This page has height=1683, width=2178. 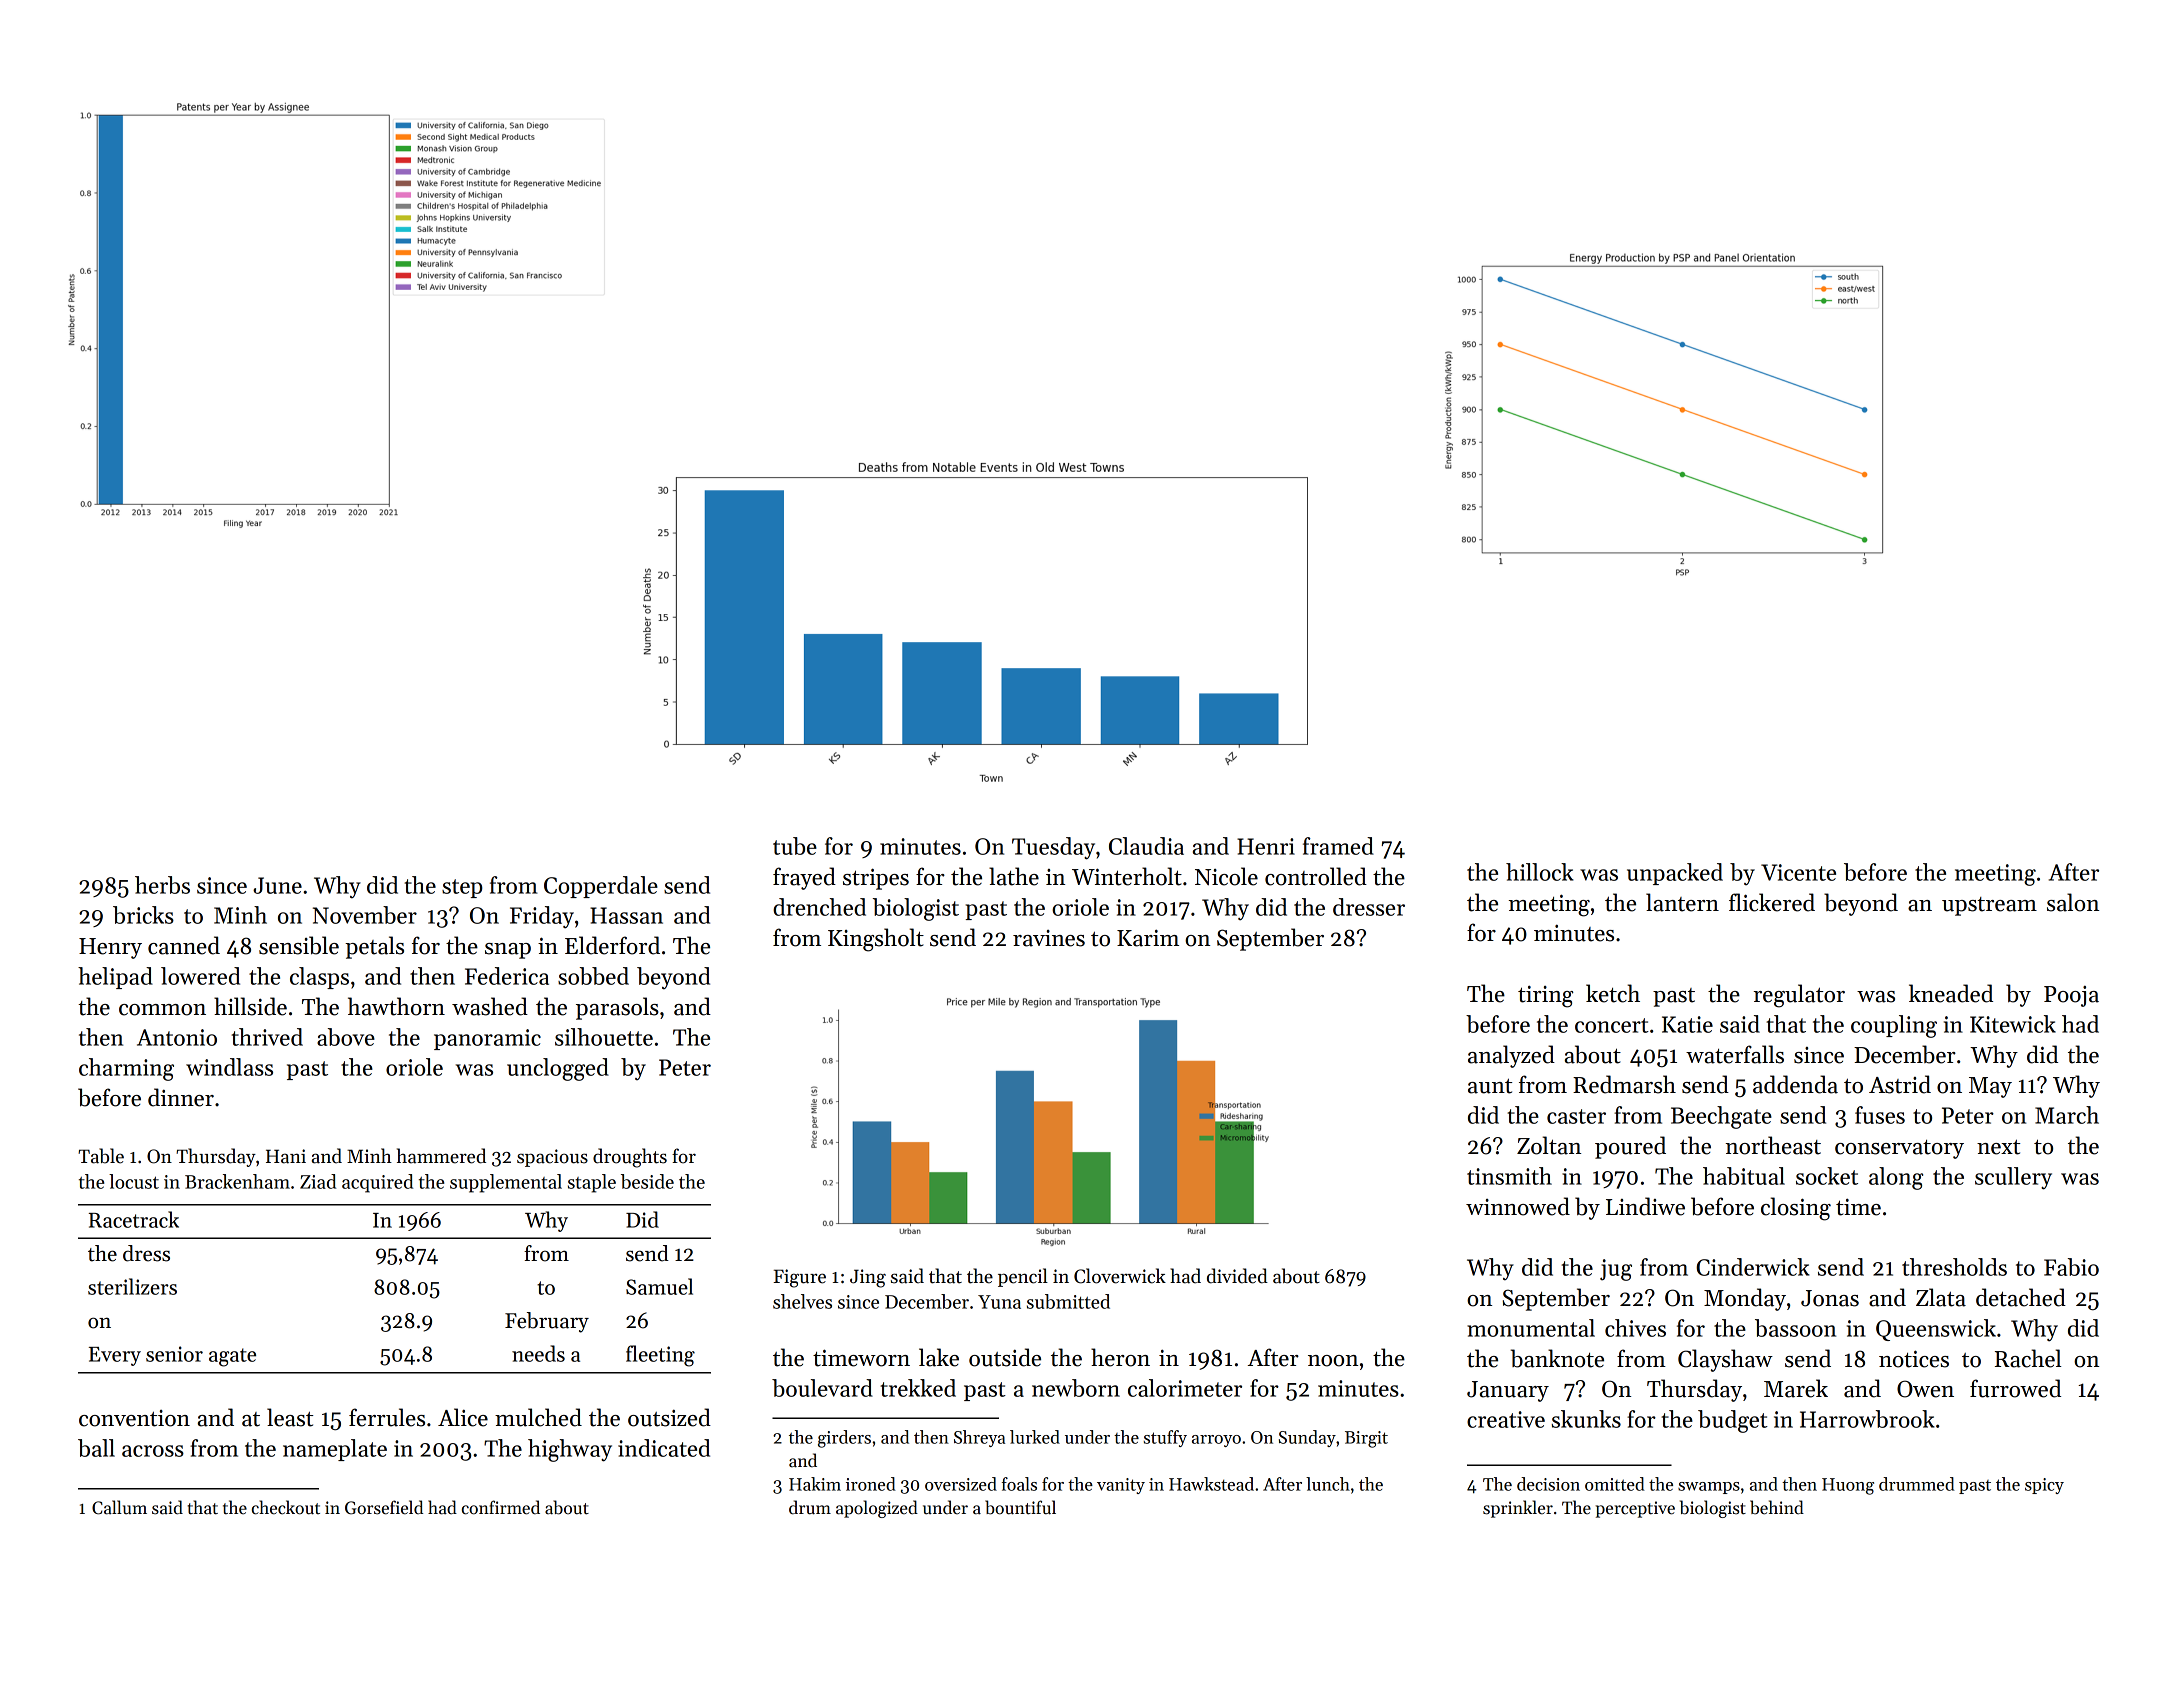 I want to click on apologized, so click(x=877, y=1509).
